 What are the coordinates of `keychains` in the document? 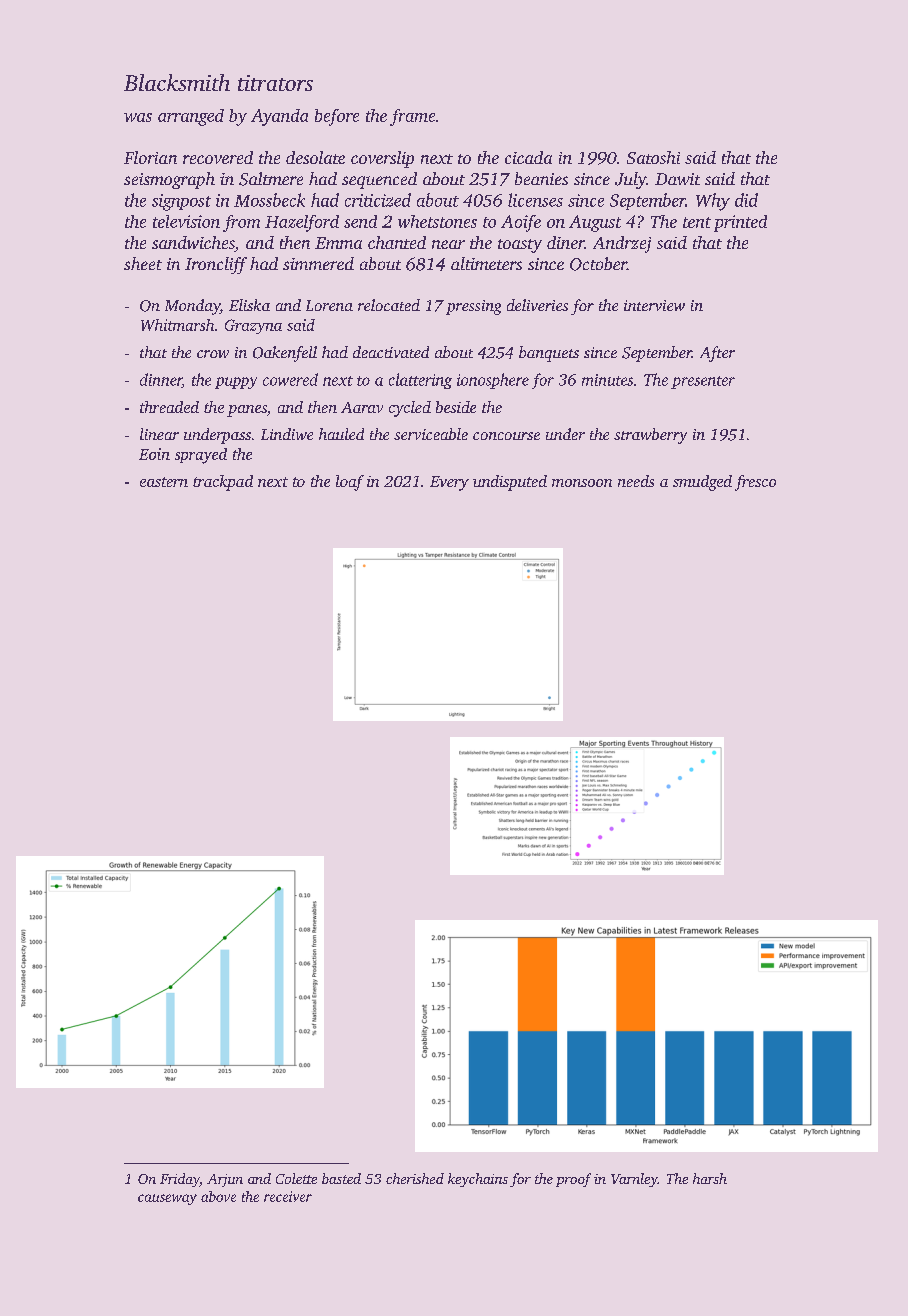 It's located at (478, 1180).
